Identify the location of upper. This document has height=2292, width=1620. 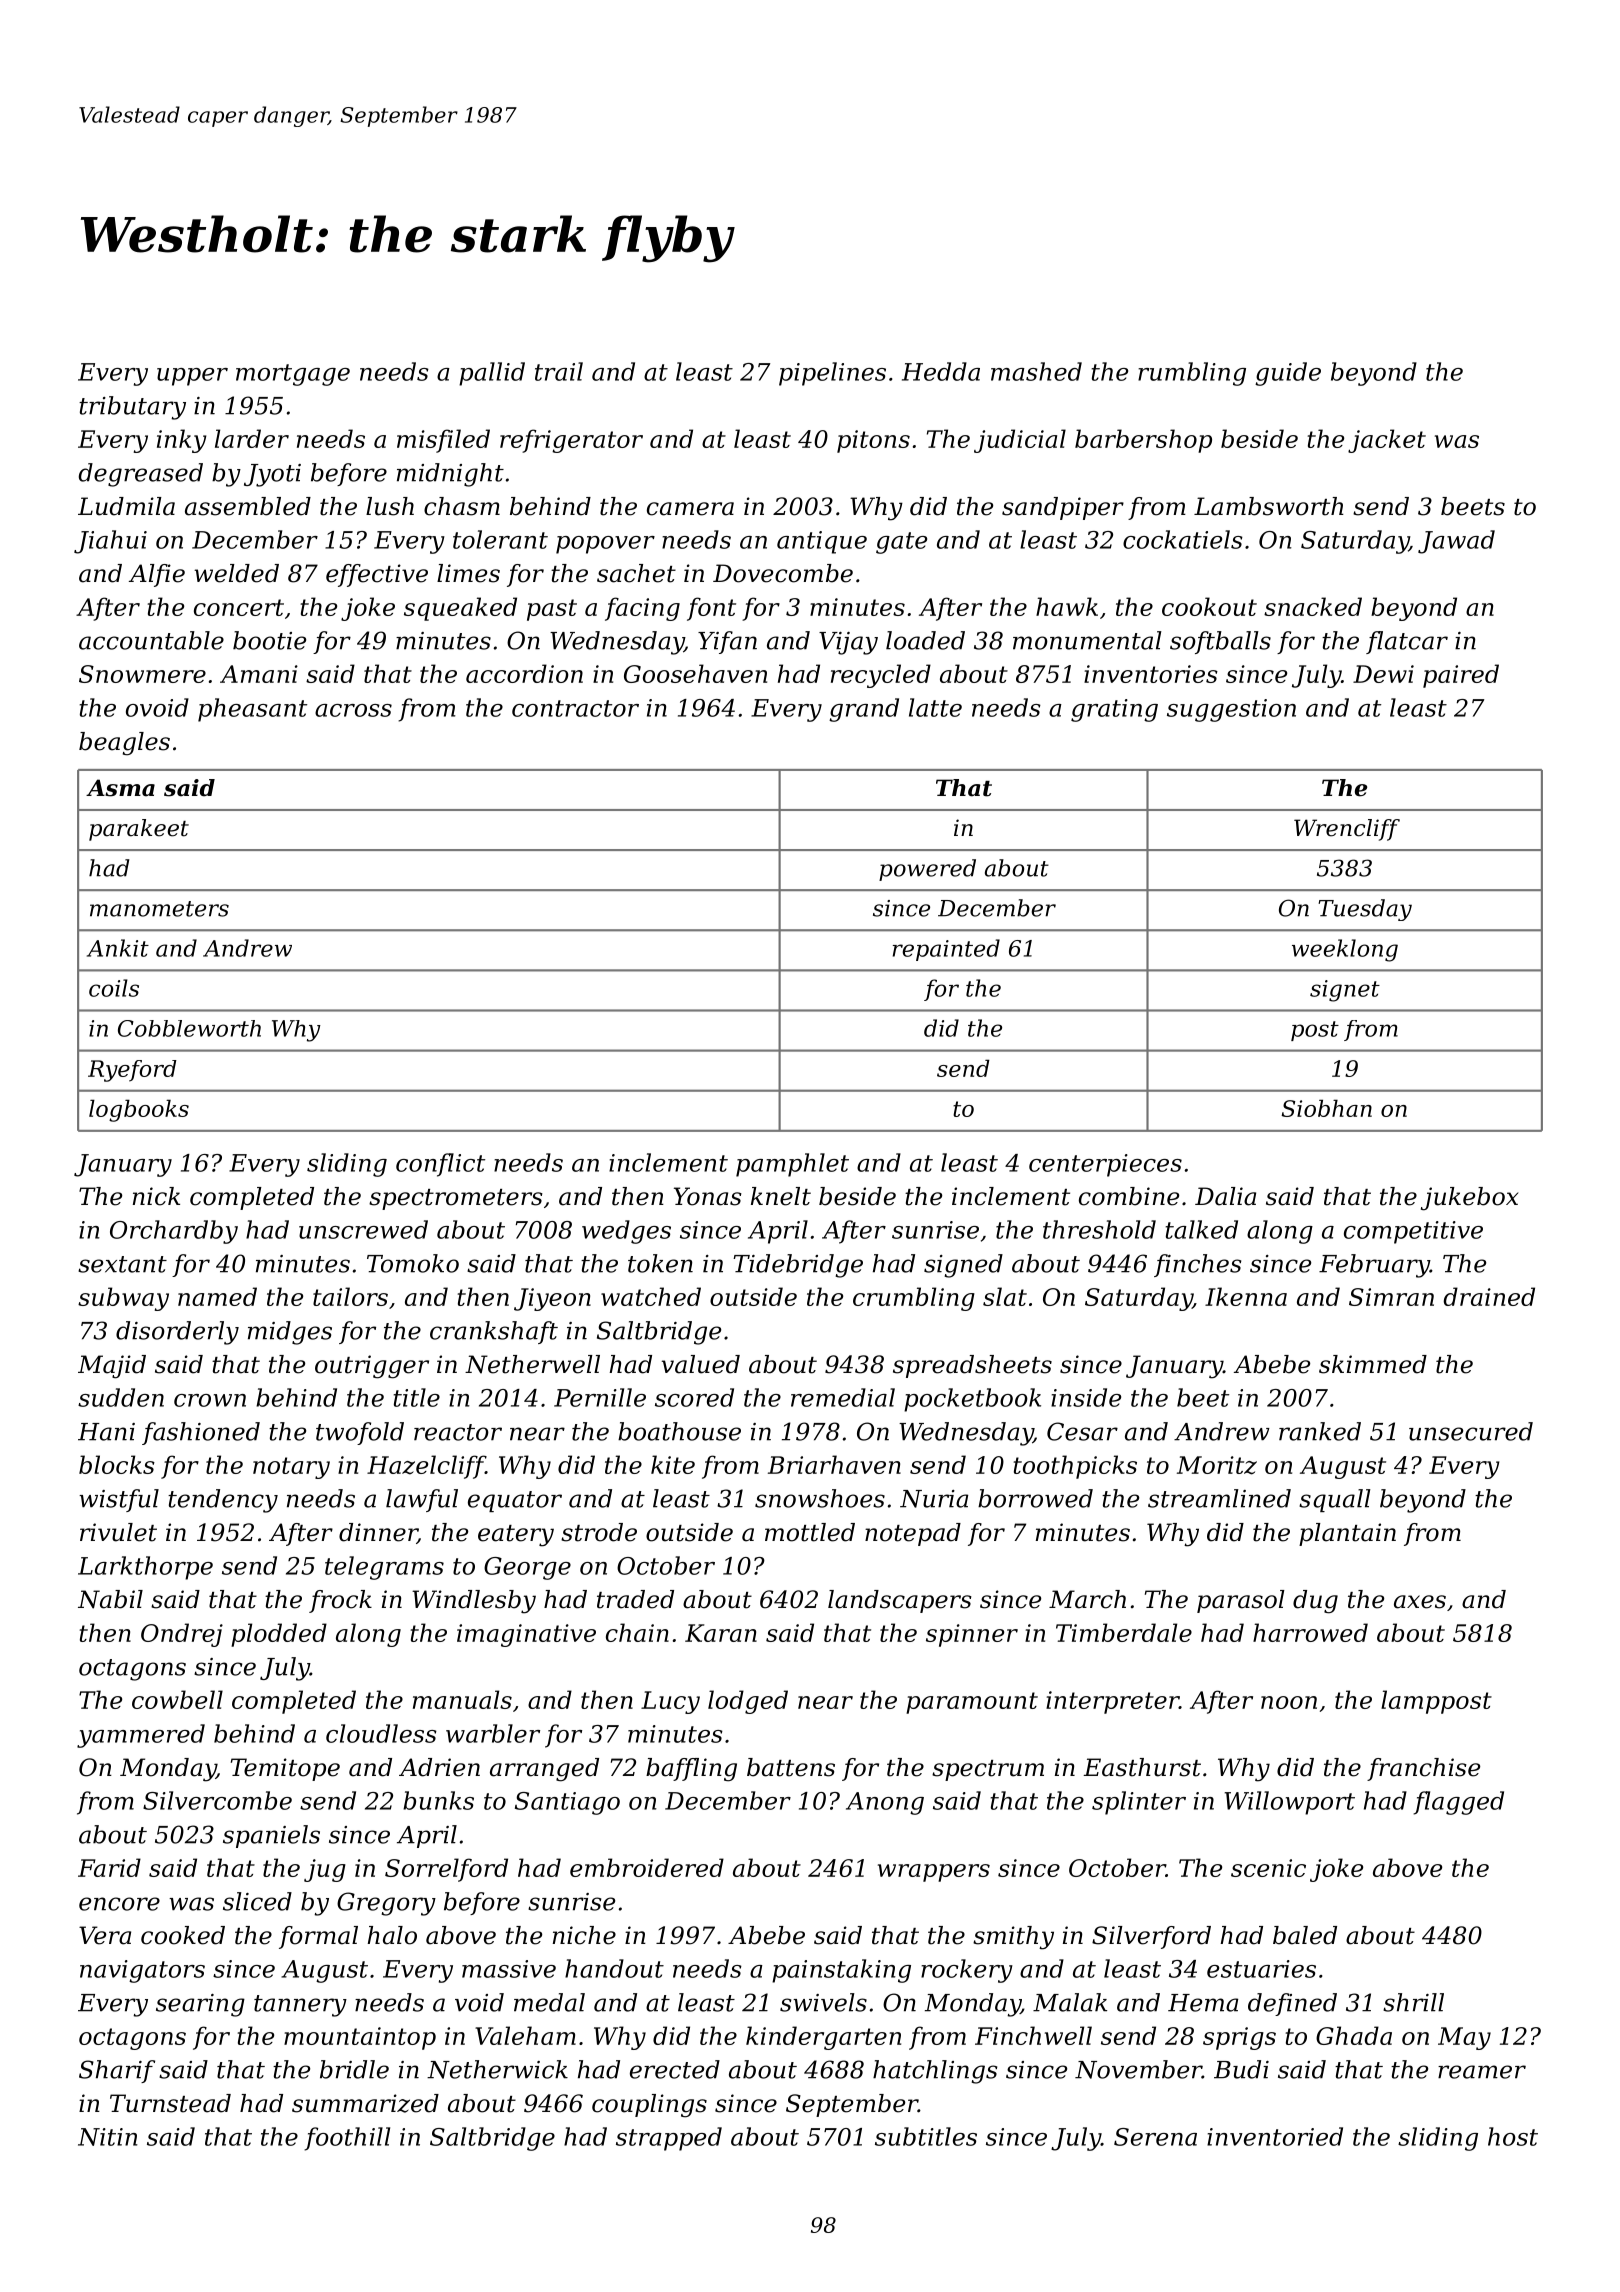
(192, 377).
